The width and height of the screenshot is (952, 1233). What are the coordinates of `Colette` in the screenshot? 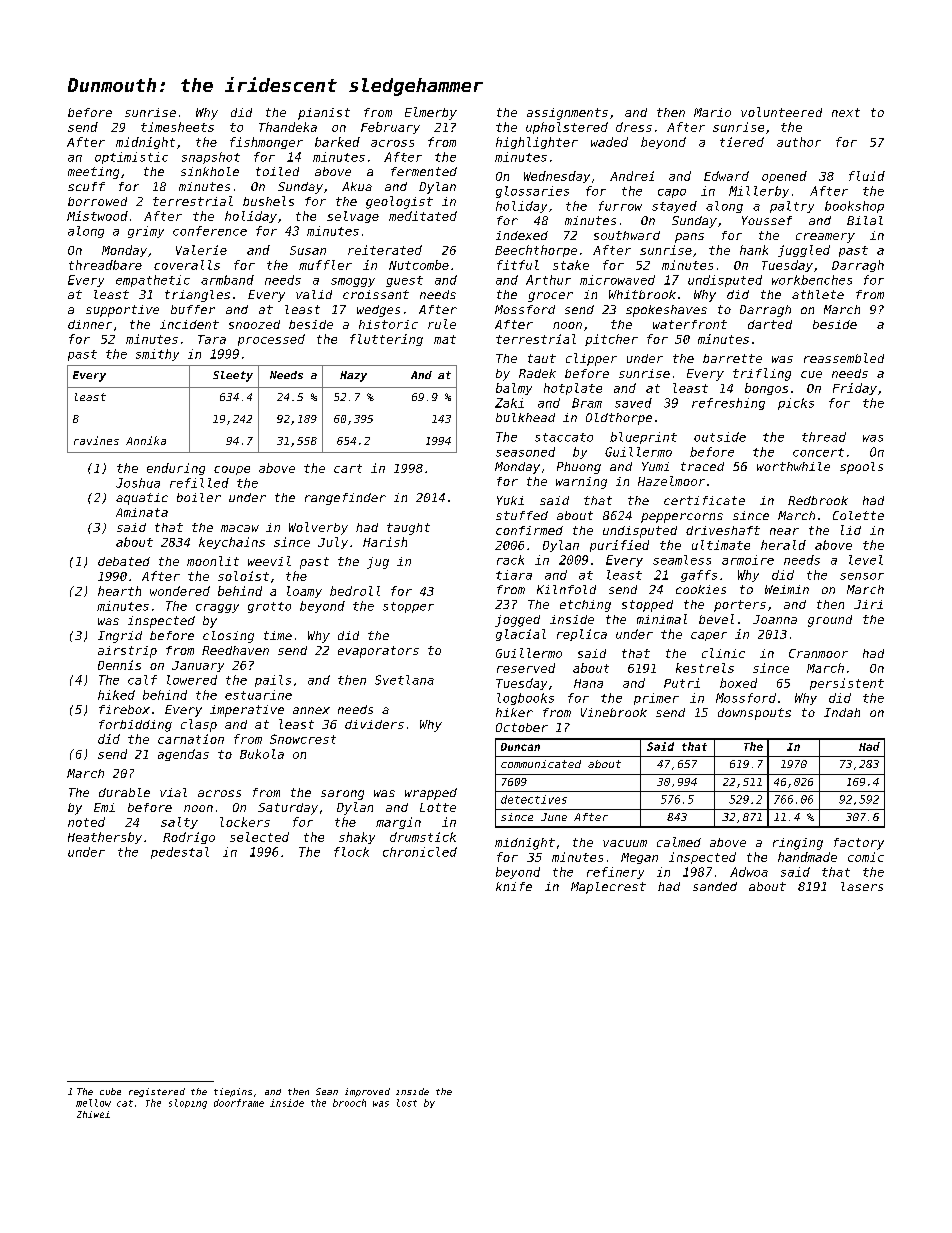 It's located at (858, 515).
